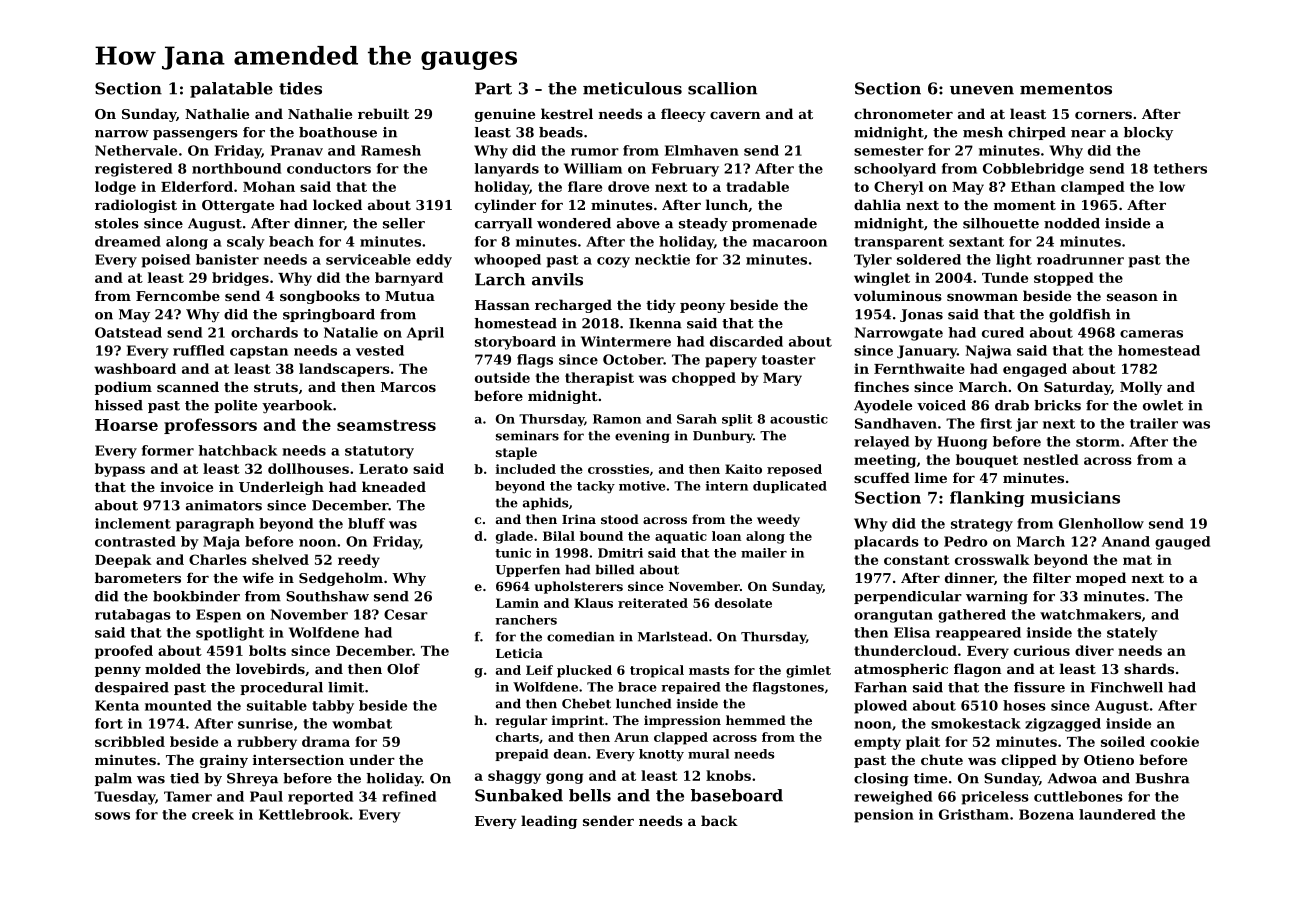 The image size is (1308, 924). I want to click on statutory, so click(379, 452).
